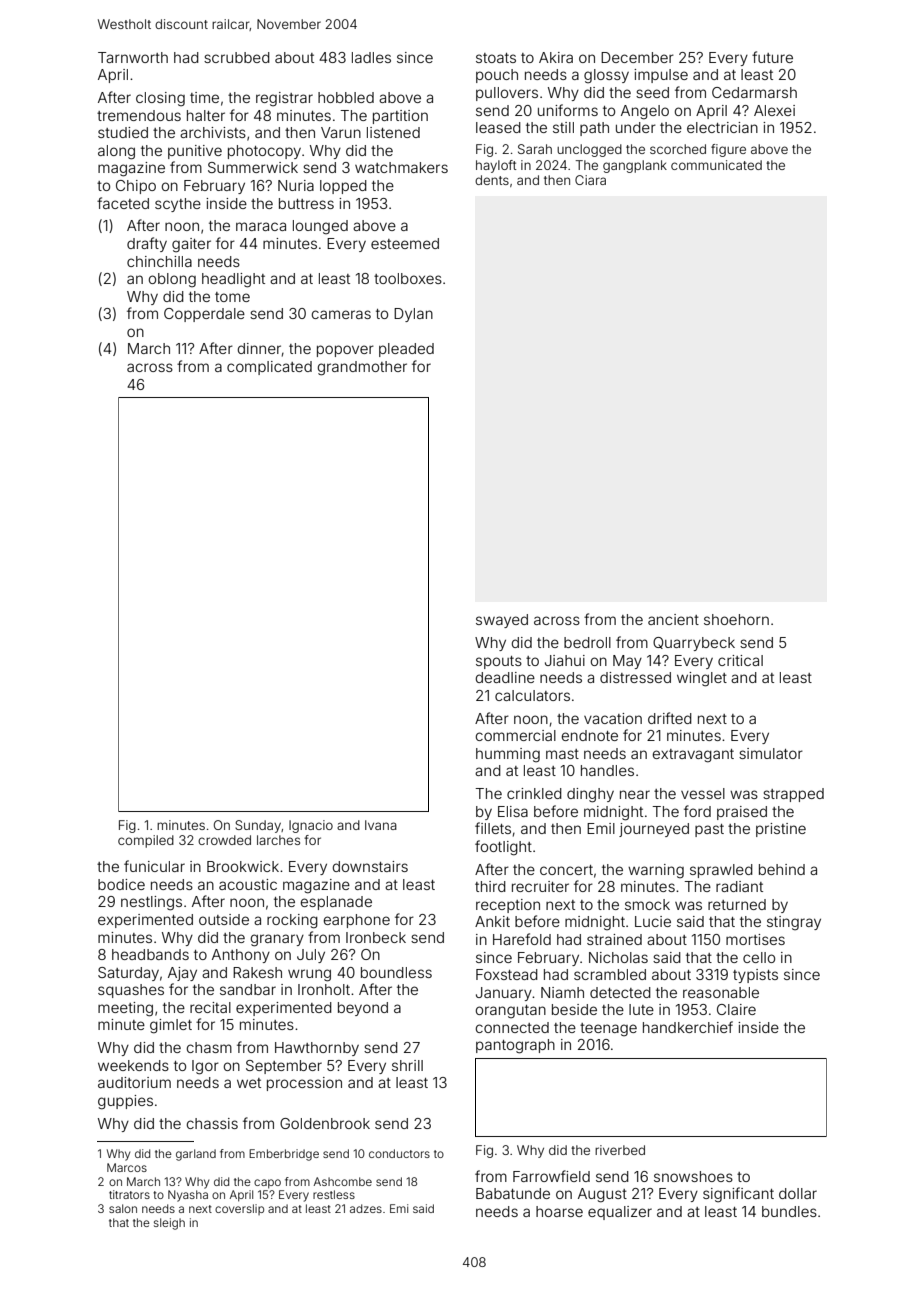 The image size is (924, 1308). Describe the element at coordinates (736, 619) in the screenshot. I see `shoehorn` at that location.
